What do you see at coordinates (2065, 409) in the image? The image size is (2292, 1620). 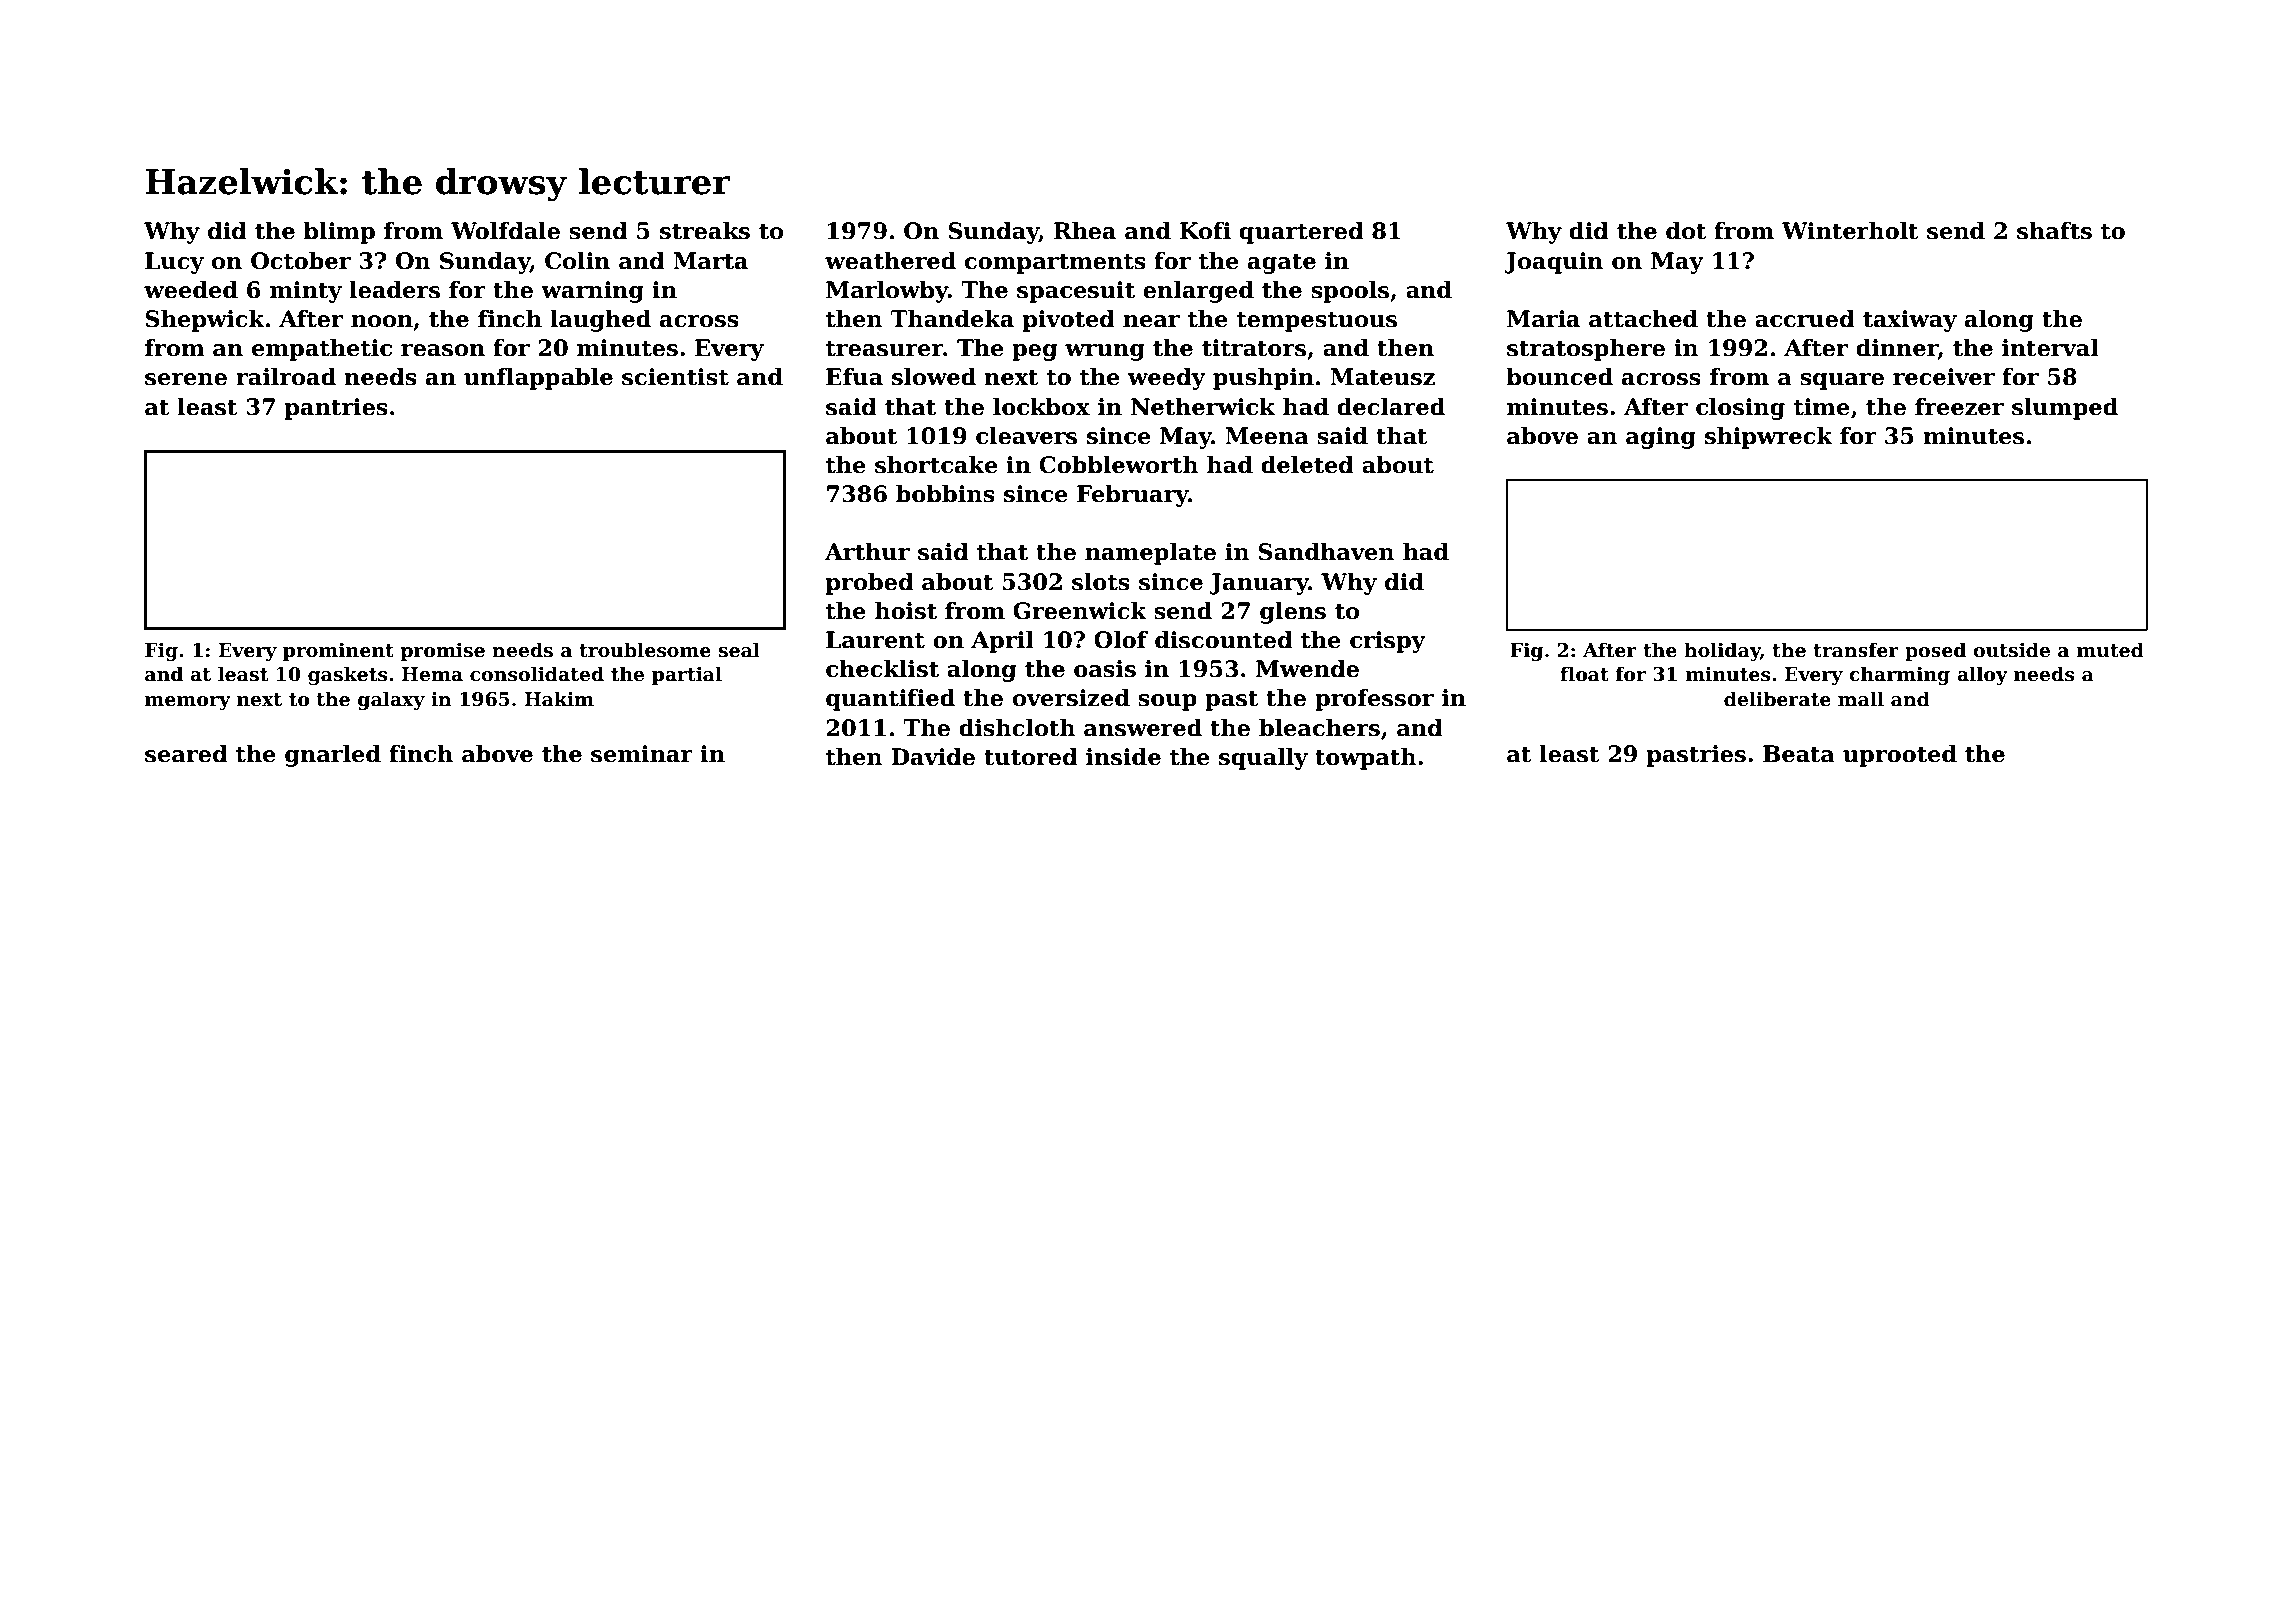 I see `slumped` at bounding box center [2065, 409].
